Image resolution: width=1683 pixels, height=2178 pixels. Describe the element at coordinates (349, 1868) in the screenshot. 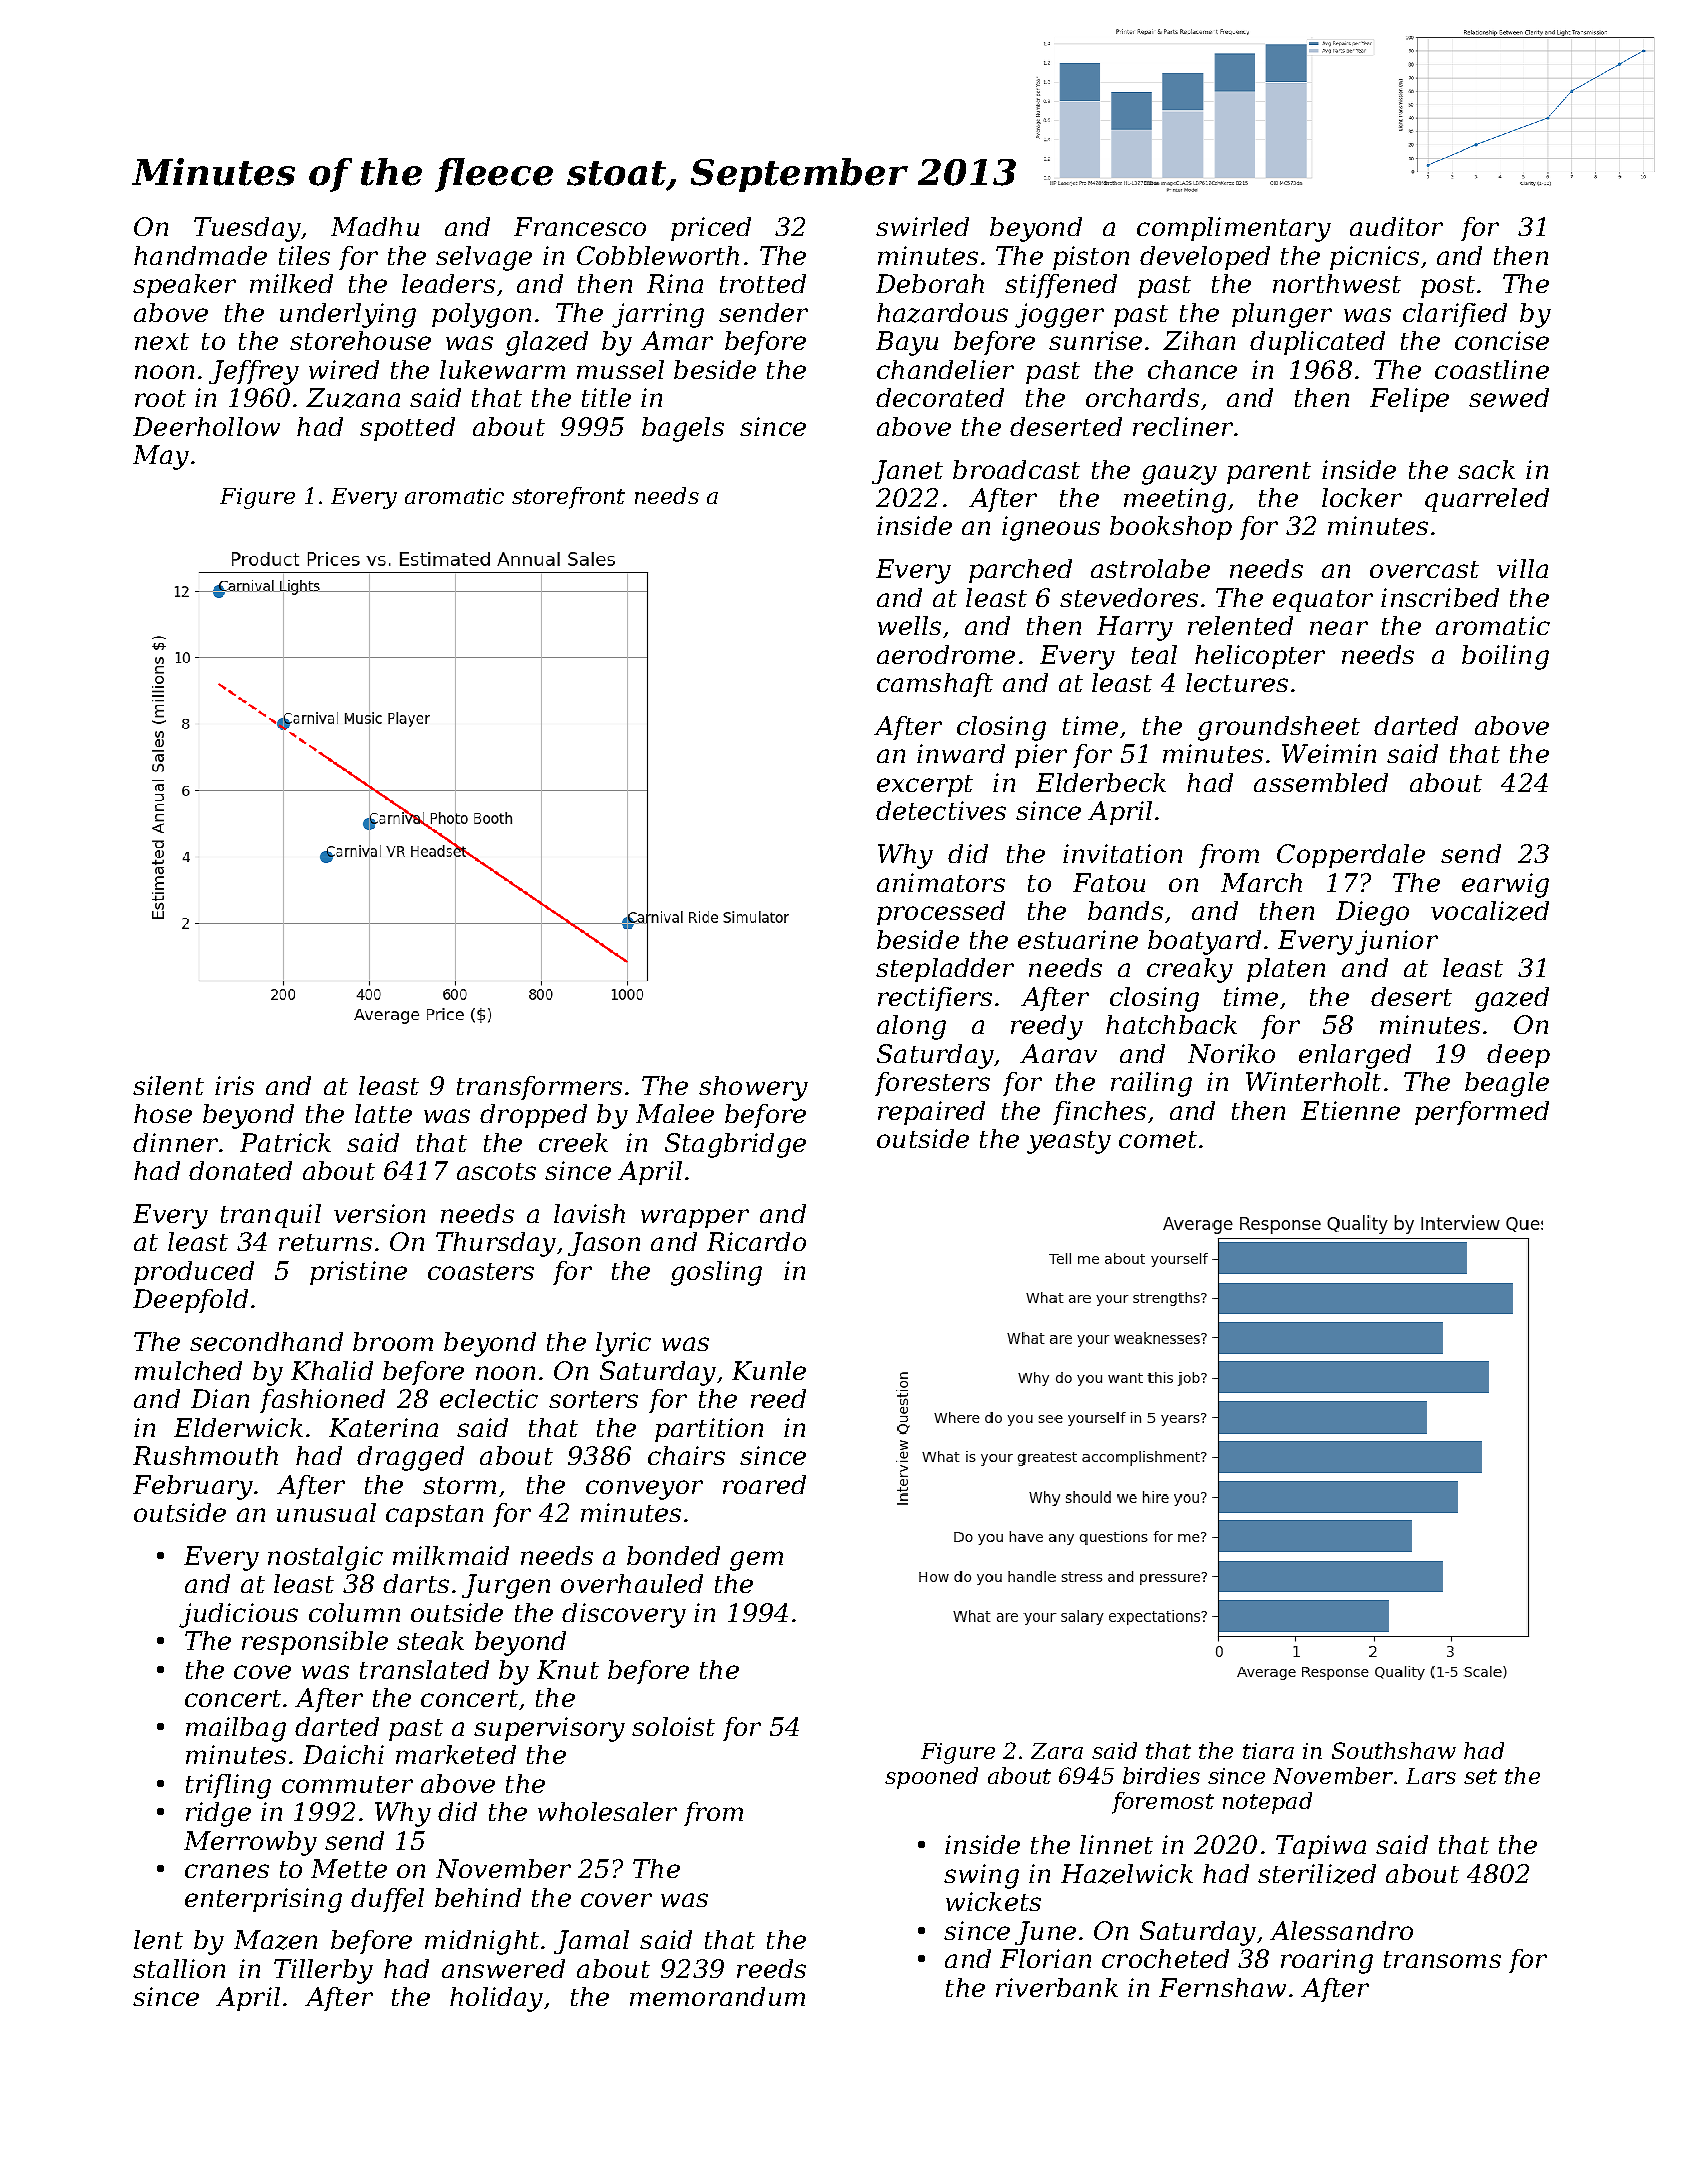

I see `Mette` at that location.
